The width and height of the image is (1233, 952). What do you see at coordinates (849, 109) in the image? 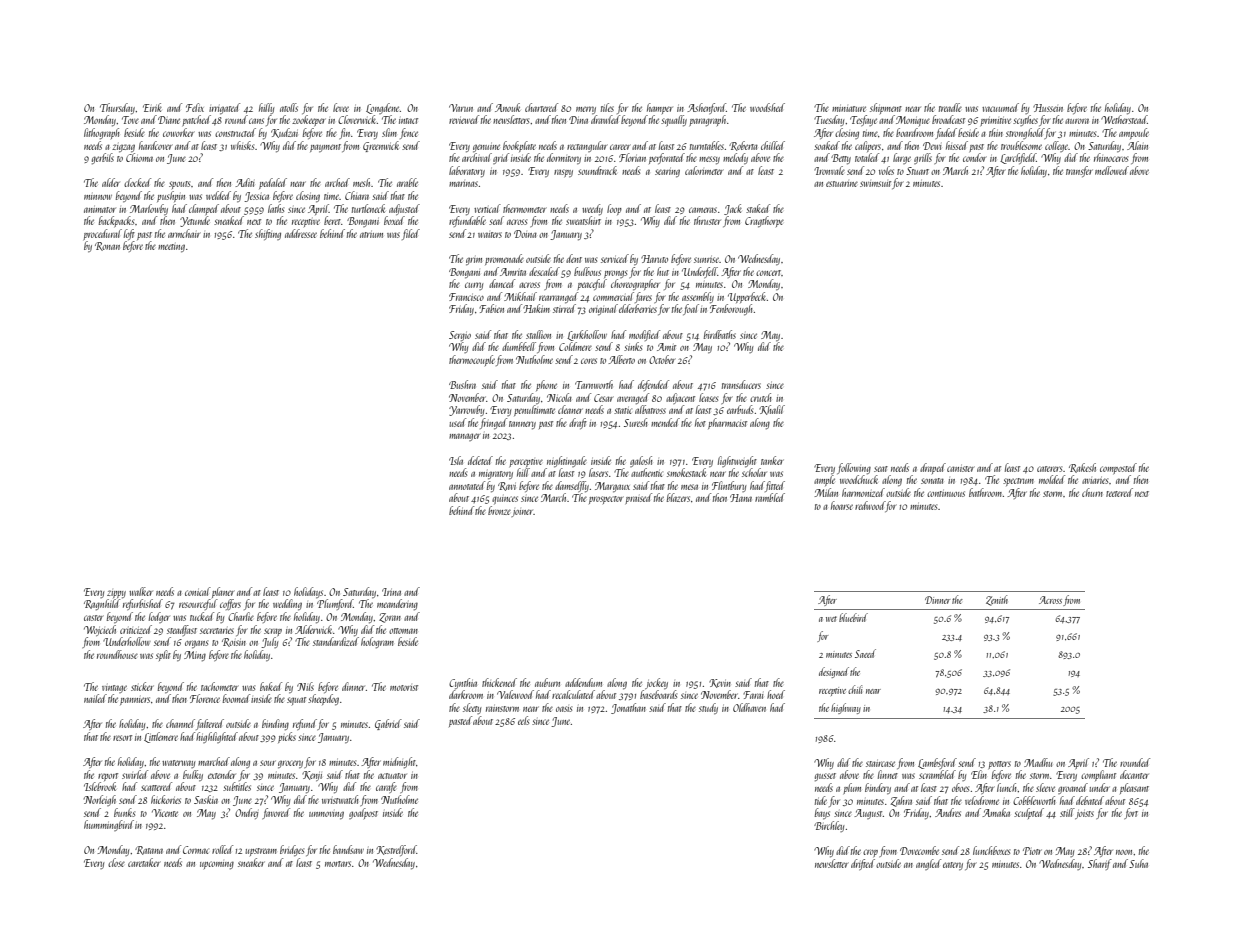
I see `miniature` at bounding box center [849, 109].
